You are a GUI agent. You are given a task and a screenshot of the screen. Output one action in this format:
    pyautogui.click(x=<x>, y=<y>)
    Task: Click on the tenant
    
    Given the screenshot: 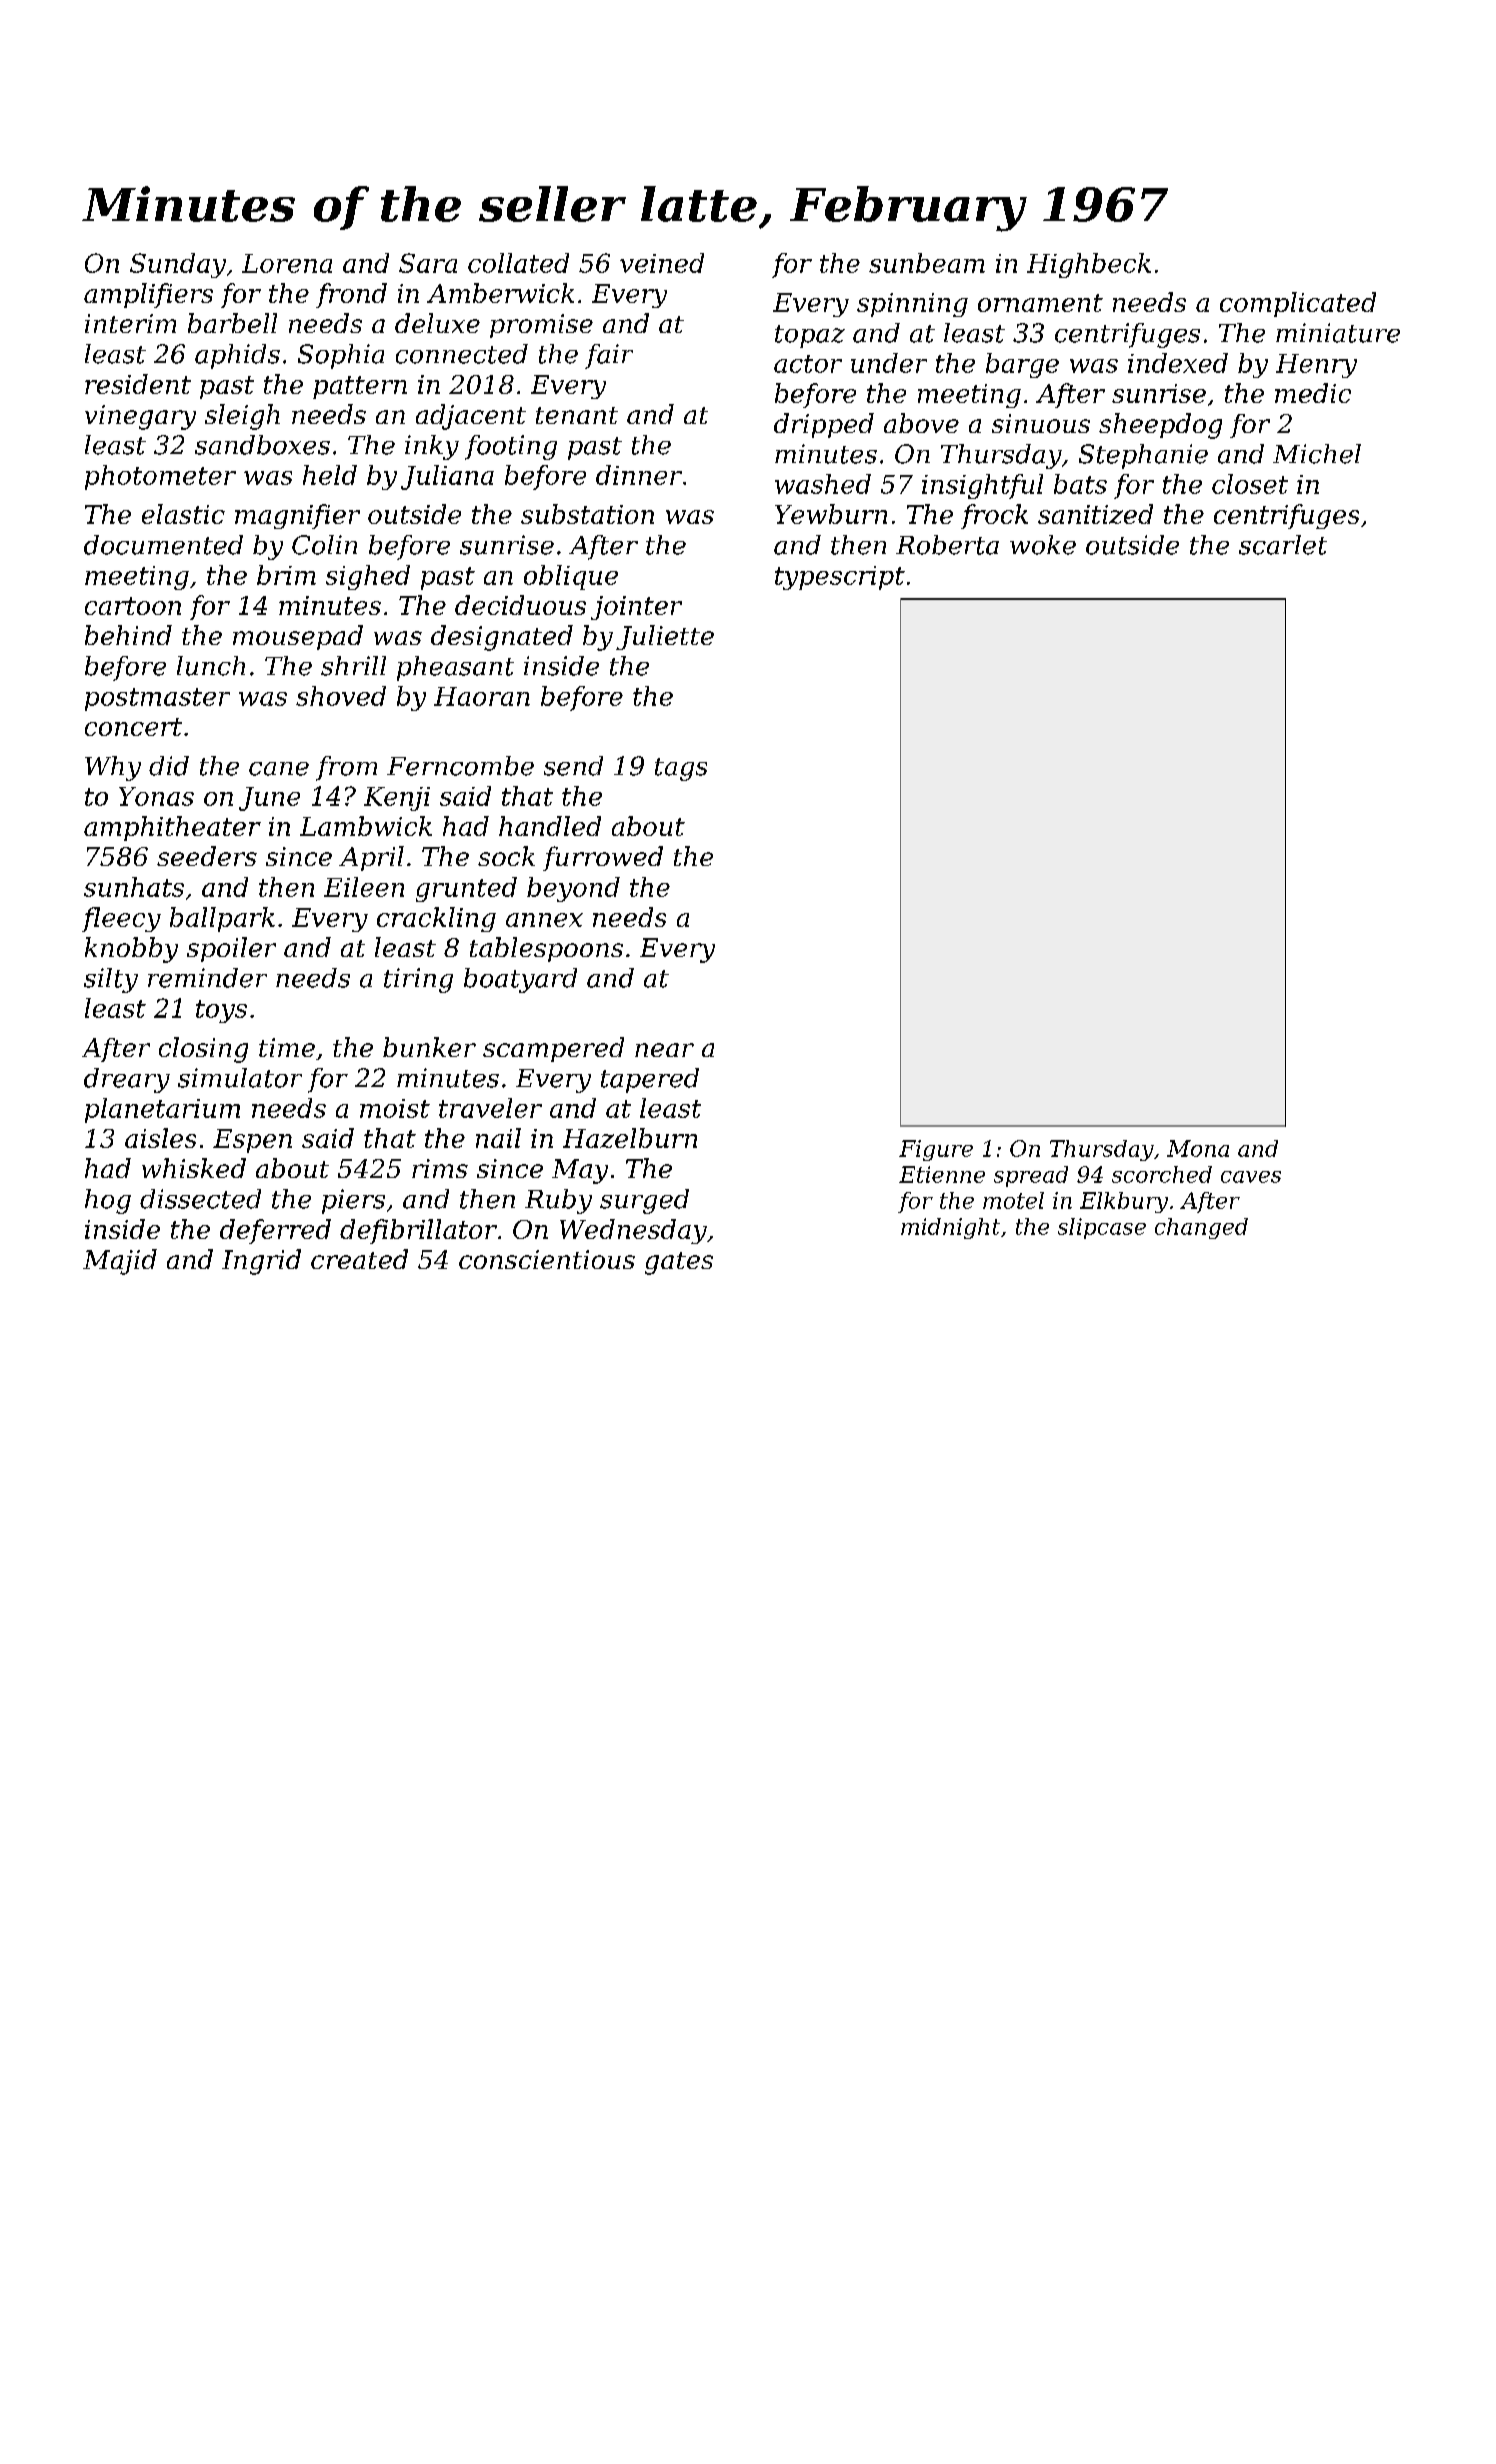 What is the action you would take?
    pyautogui.click(x=577, y=415)
